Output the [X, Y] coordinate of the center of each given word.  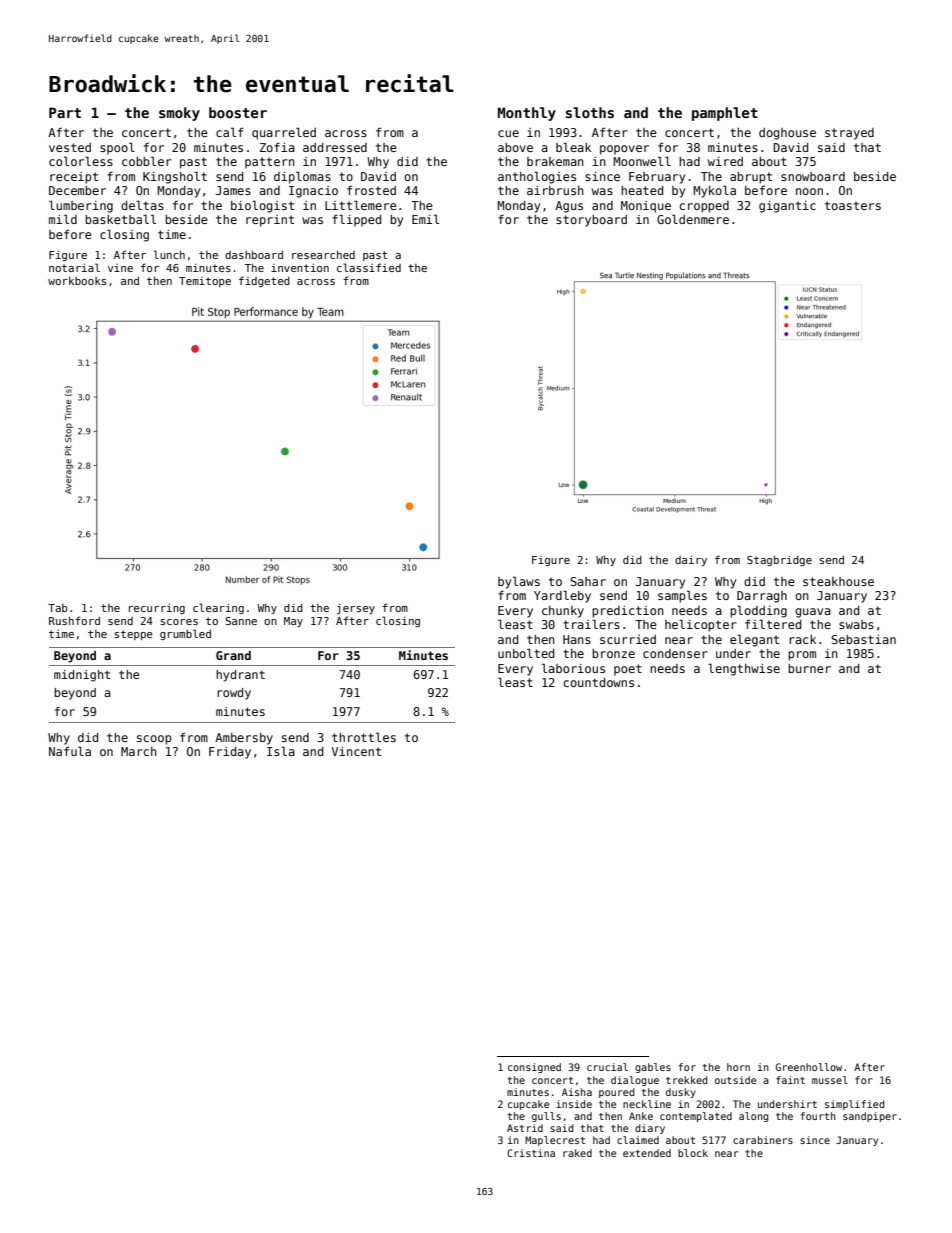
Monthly [527, 114]
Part [65, 112]
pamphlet [725, 114]
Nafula [70, 751]
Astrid [525, 1128]
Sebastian [863, 639]
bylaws [519, 582]
